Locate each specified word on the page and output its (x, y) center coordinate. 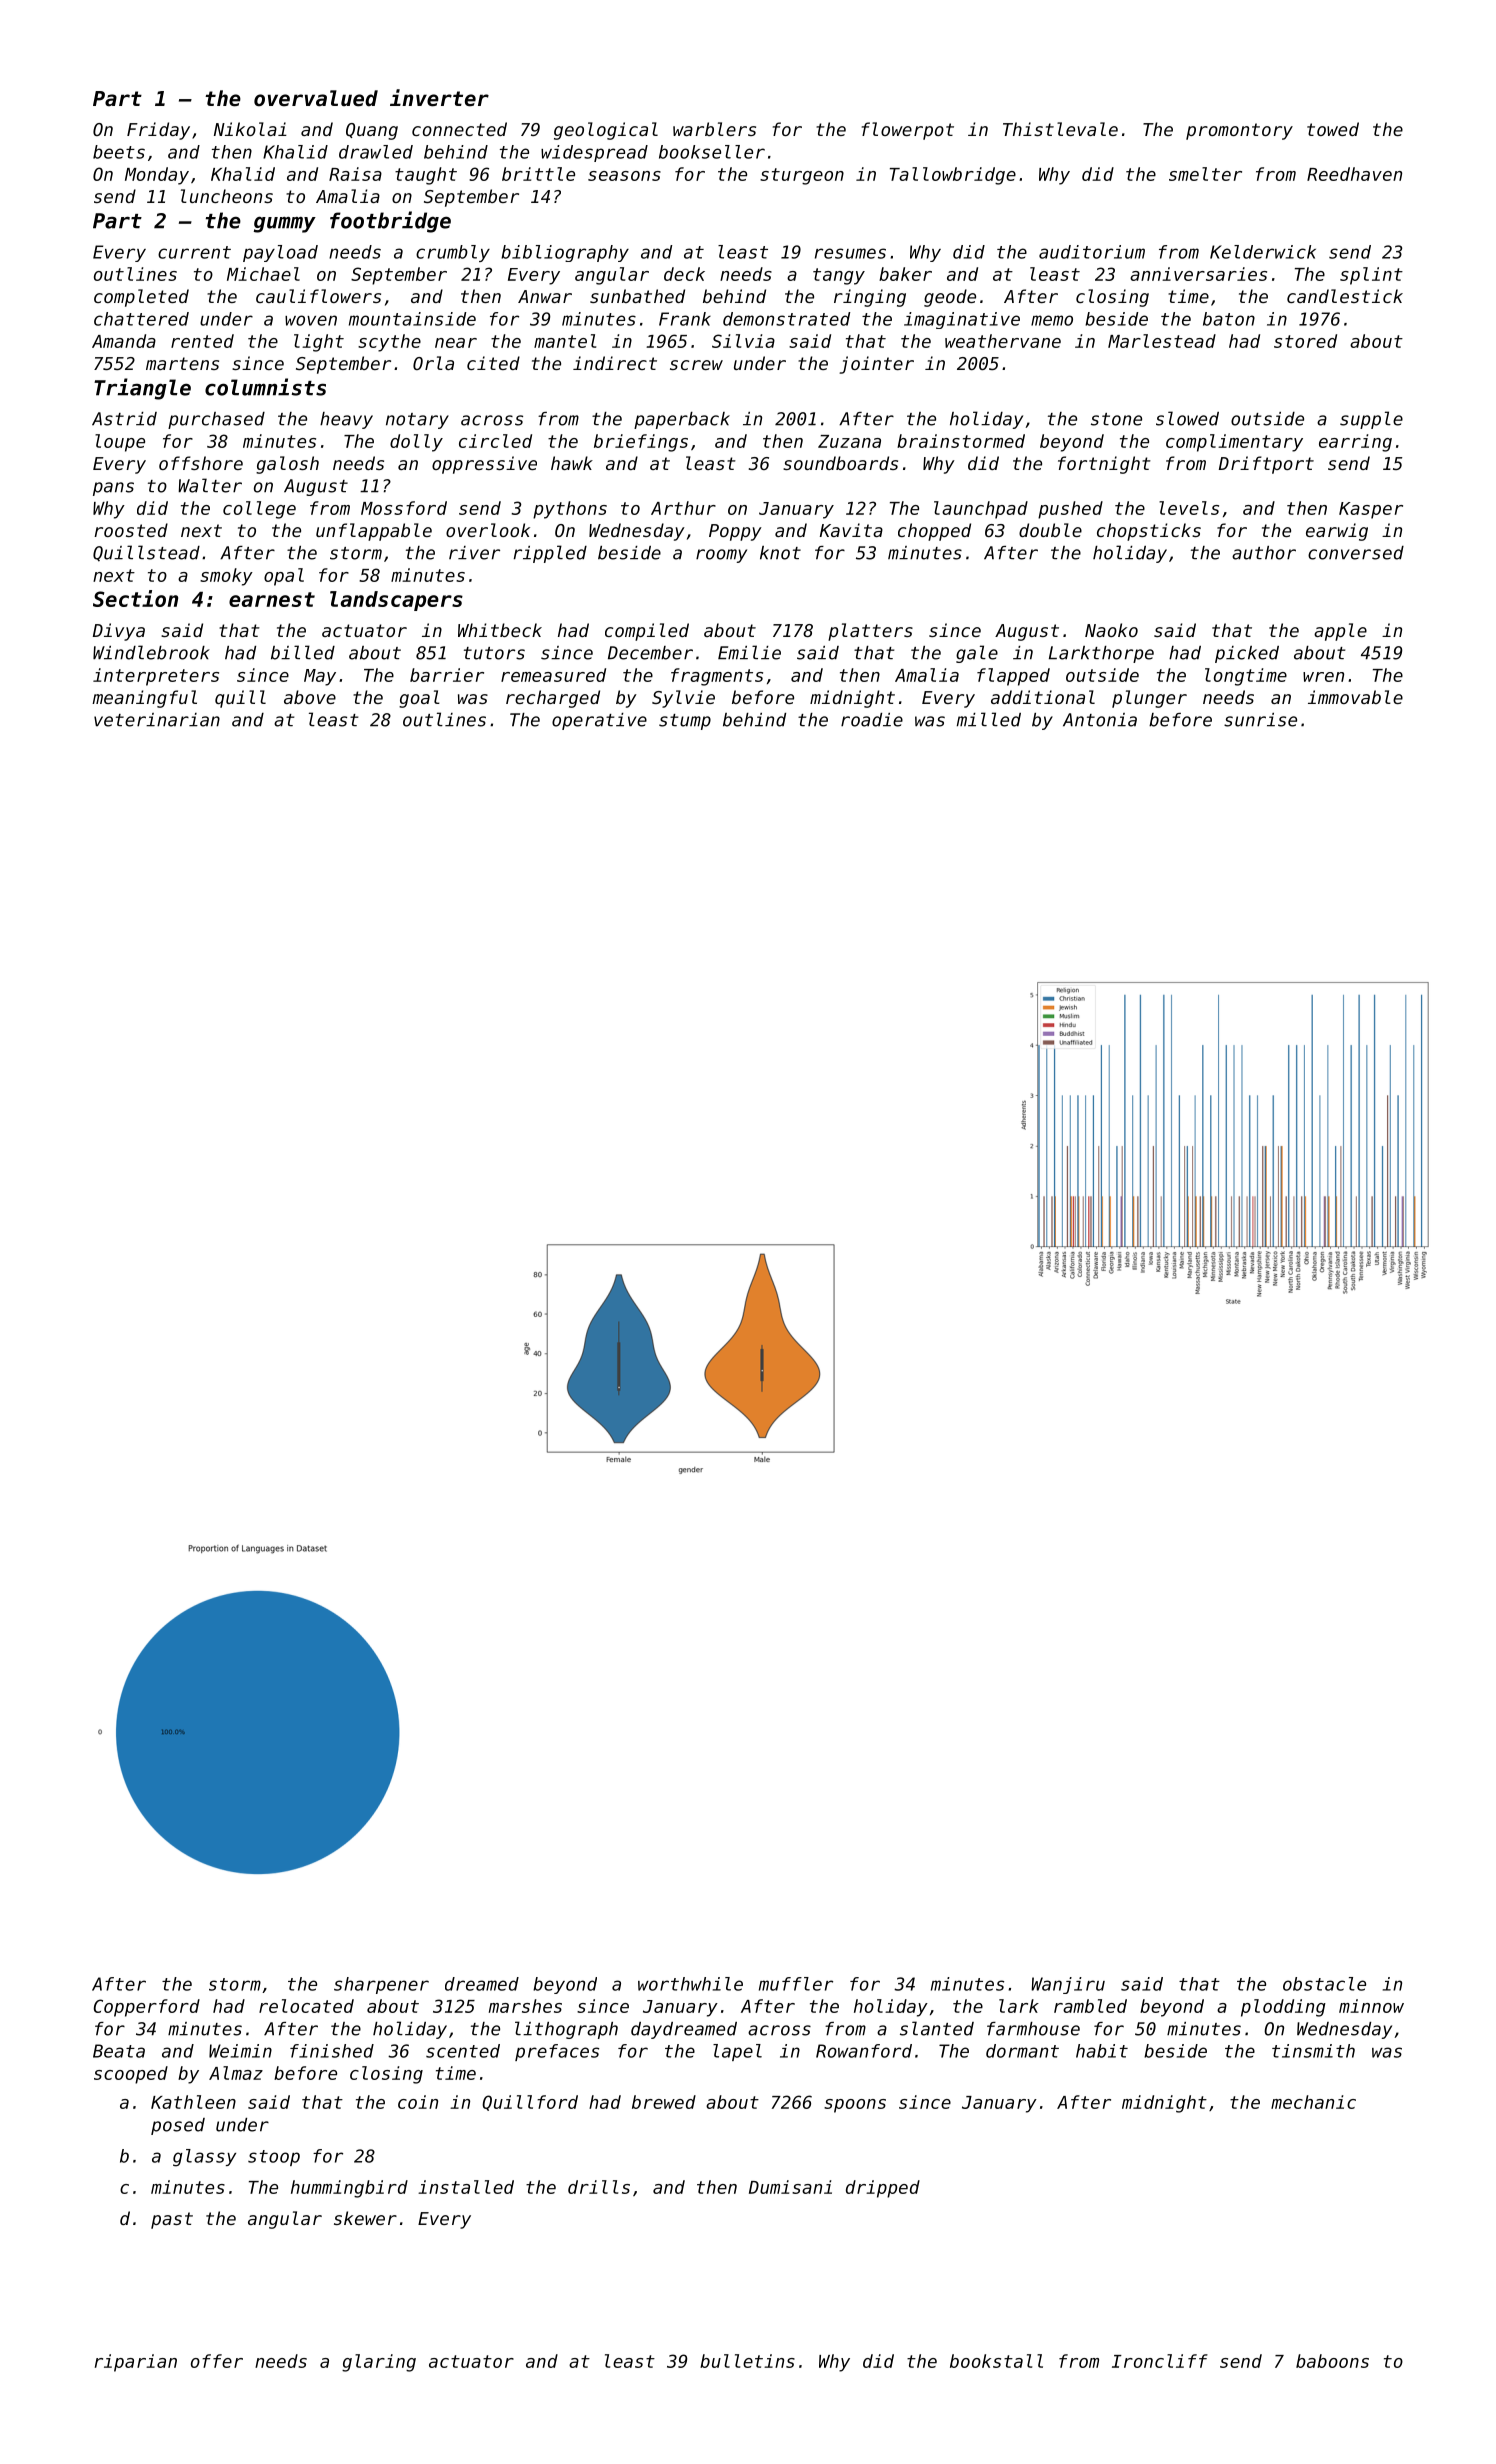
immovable (1355, 697)
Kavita (851, 530)
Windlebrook (151, 652)
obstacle (1324, 1984)
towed (1333, 129)
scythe (389, 343)
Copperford (147, 2008)
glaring (379, 2363)
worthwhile (690, 1984)
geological (606, 131)
